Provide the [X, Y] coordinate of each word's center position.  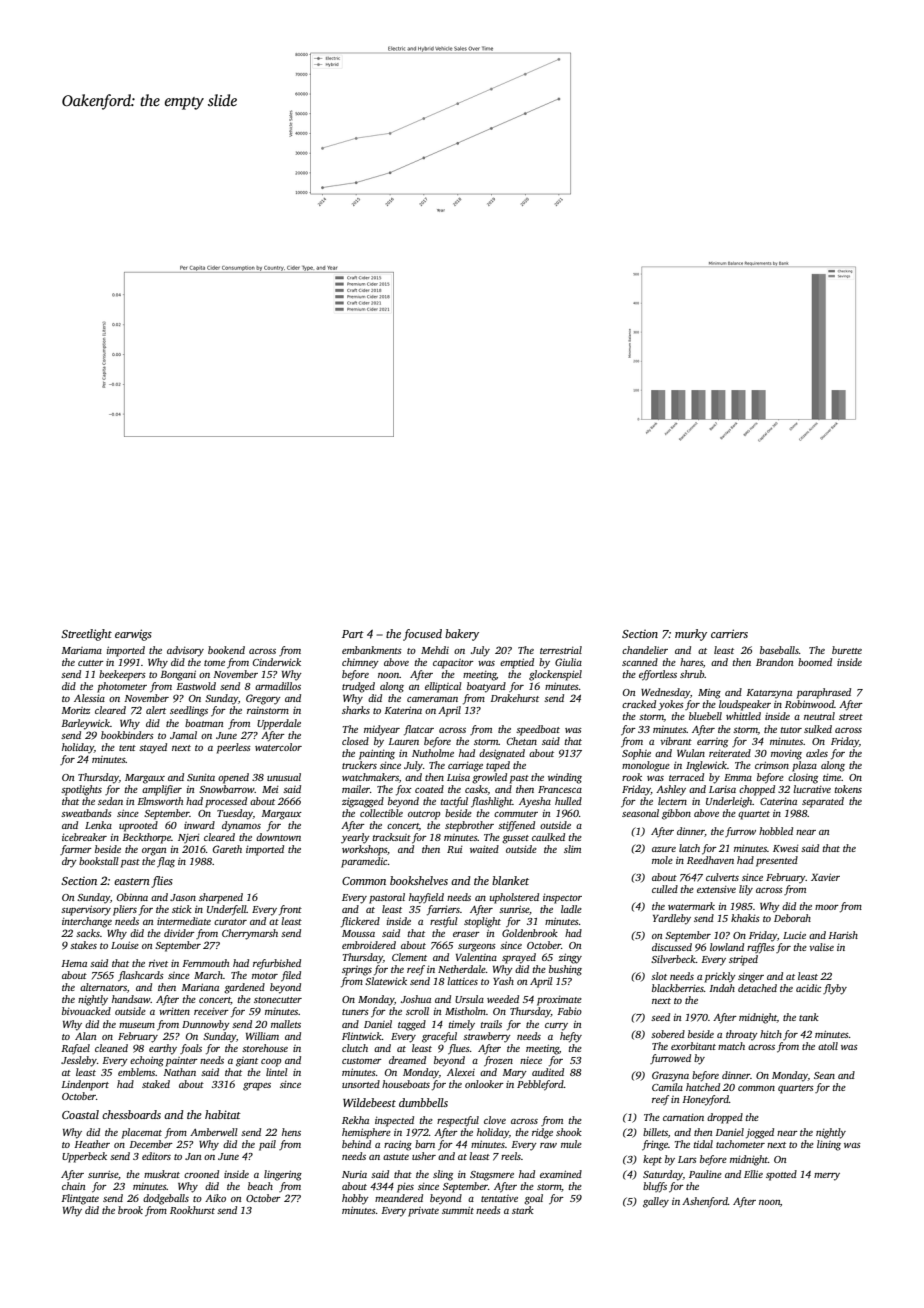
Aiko [215, 1198]
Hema [74, 963]
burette [847, 650]
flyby [835, 989]
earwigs [133, 635]
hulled [568, 801]
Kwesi [786, 848]
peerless [234, 748]
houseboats [406, 1084]
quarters [796, 1089]
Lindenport [85, 1085]
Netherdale [462, 969]
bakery [462, 635]
